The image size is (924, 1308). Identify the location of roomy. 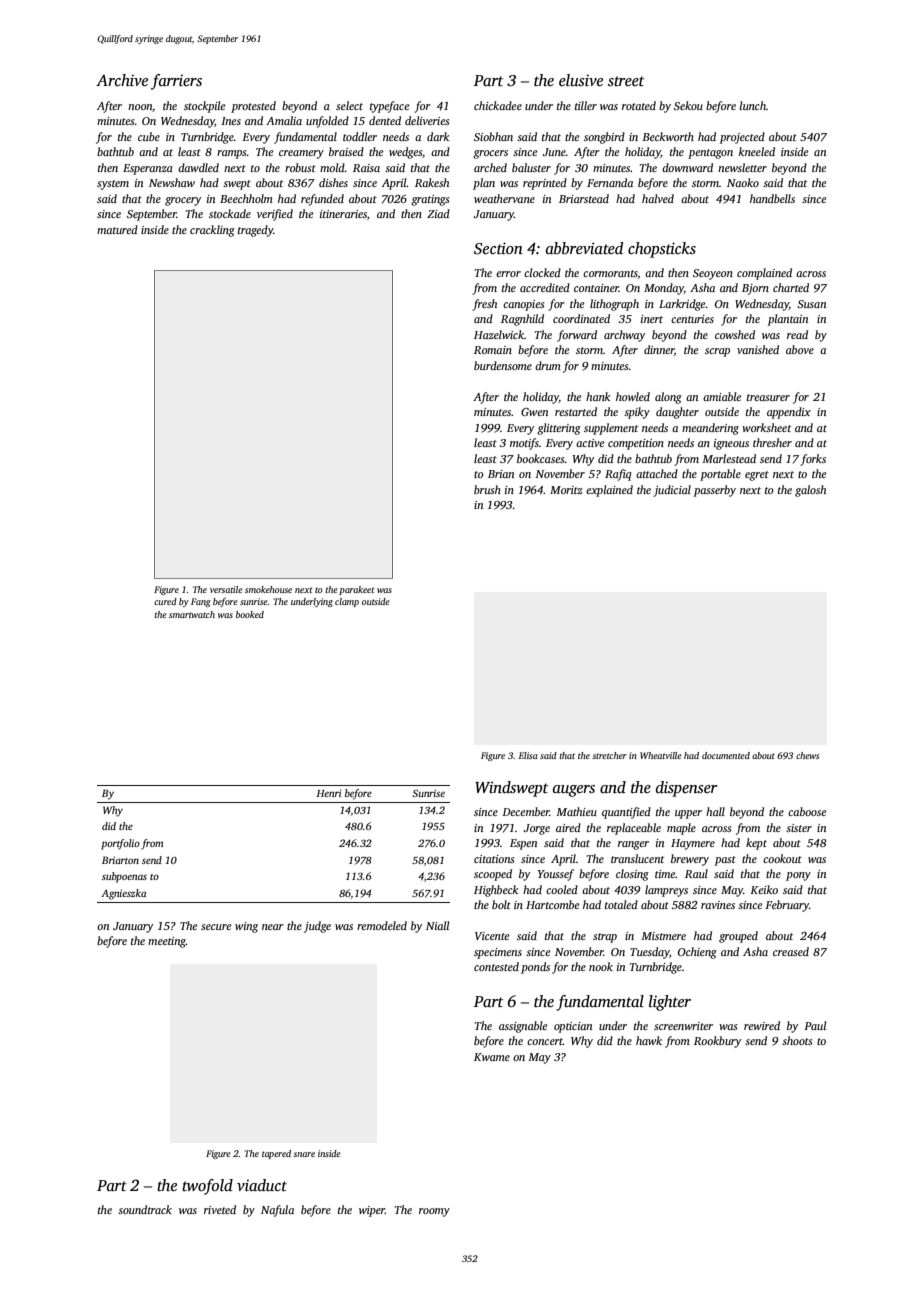
(434, 1212).
